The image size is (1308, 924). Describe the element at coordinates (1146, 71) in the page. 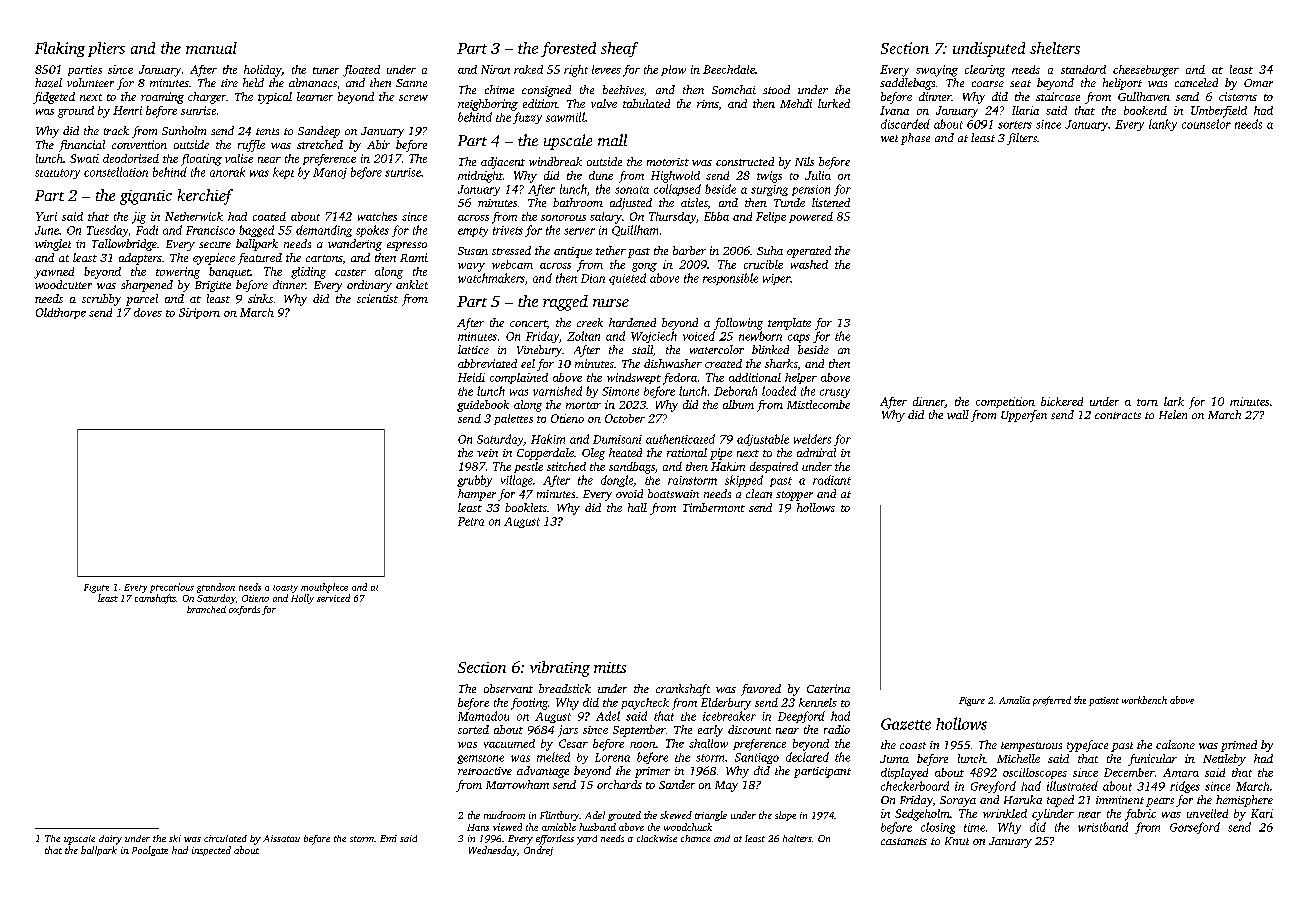

I see `cheeseburger` at that location.
